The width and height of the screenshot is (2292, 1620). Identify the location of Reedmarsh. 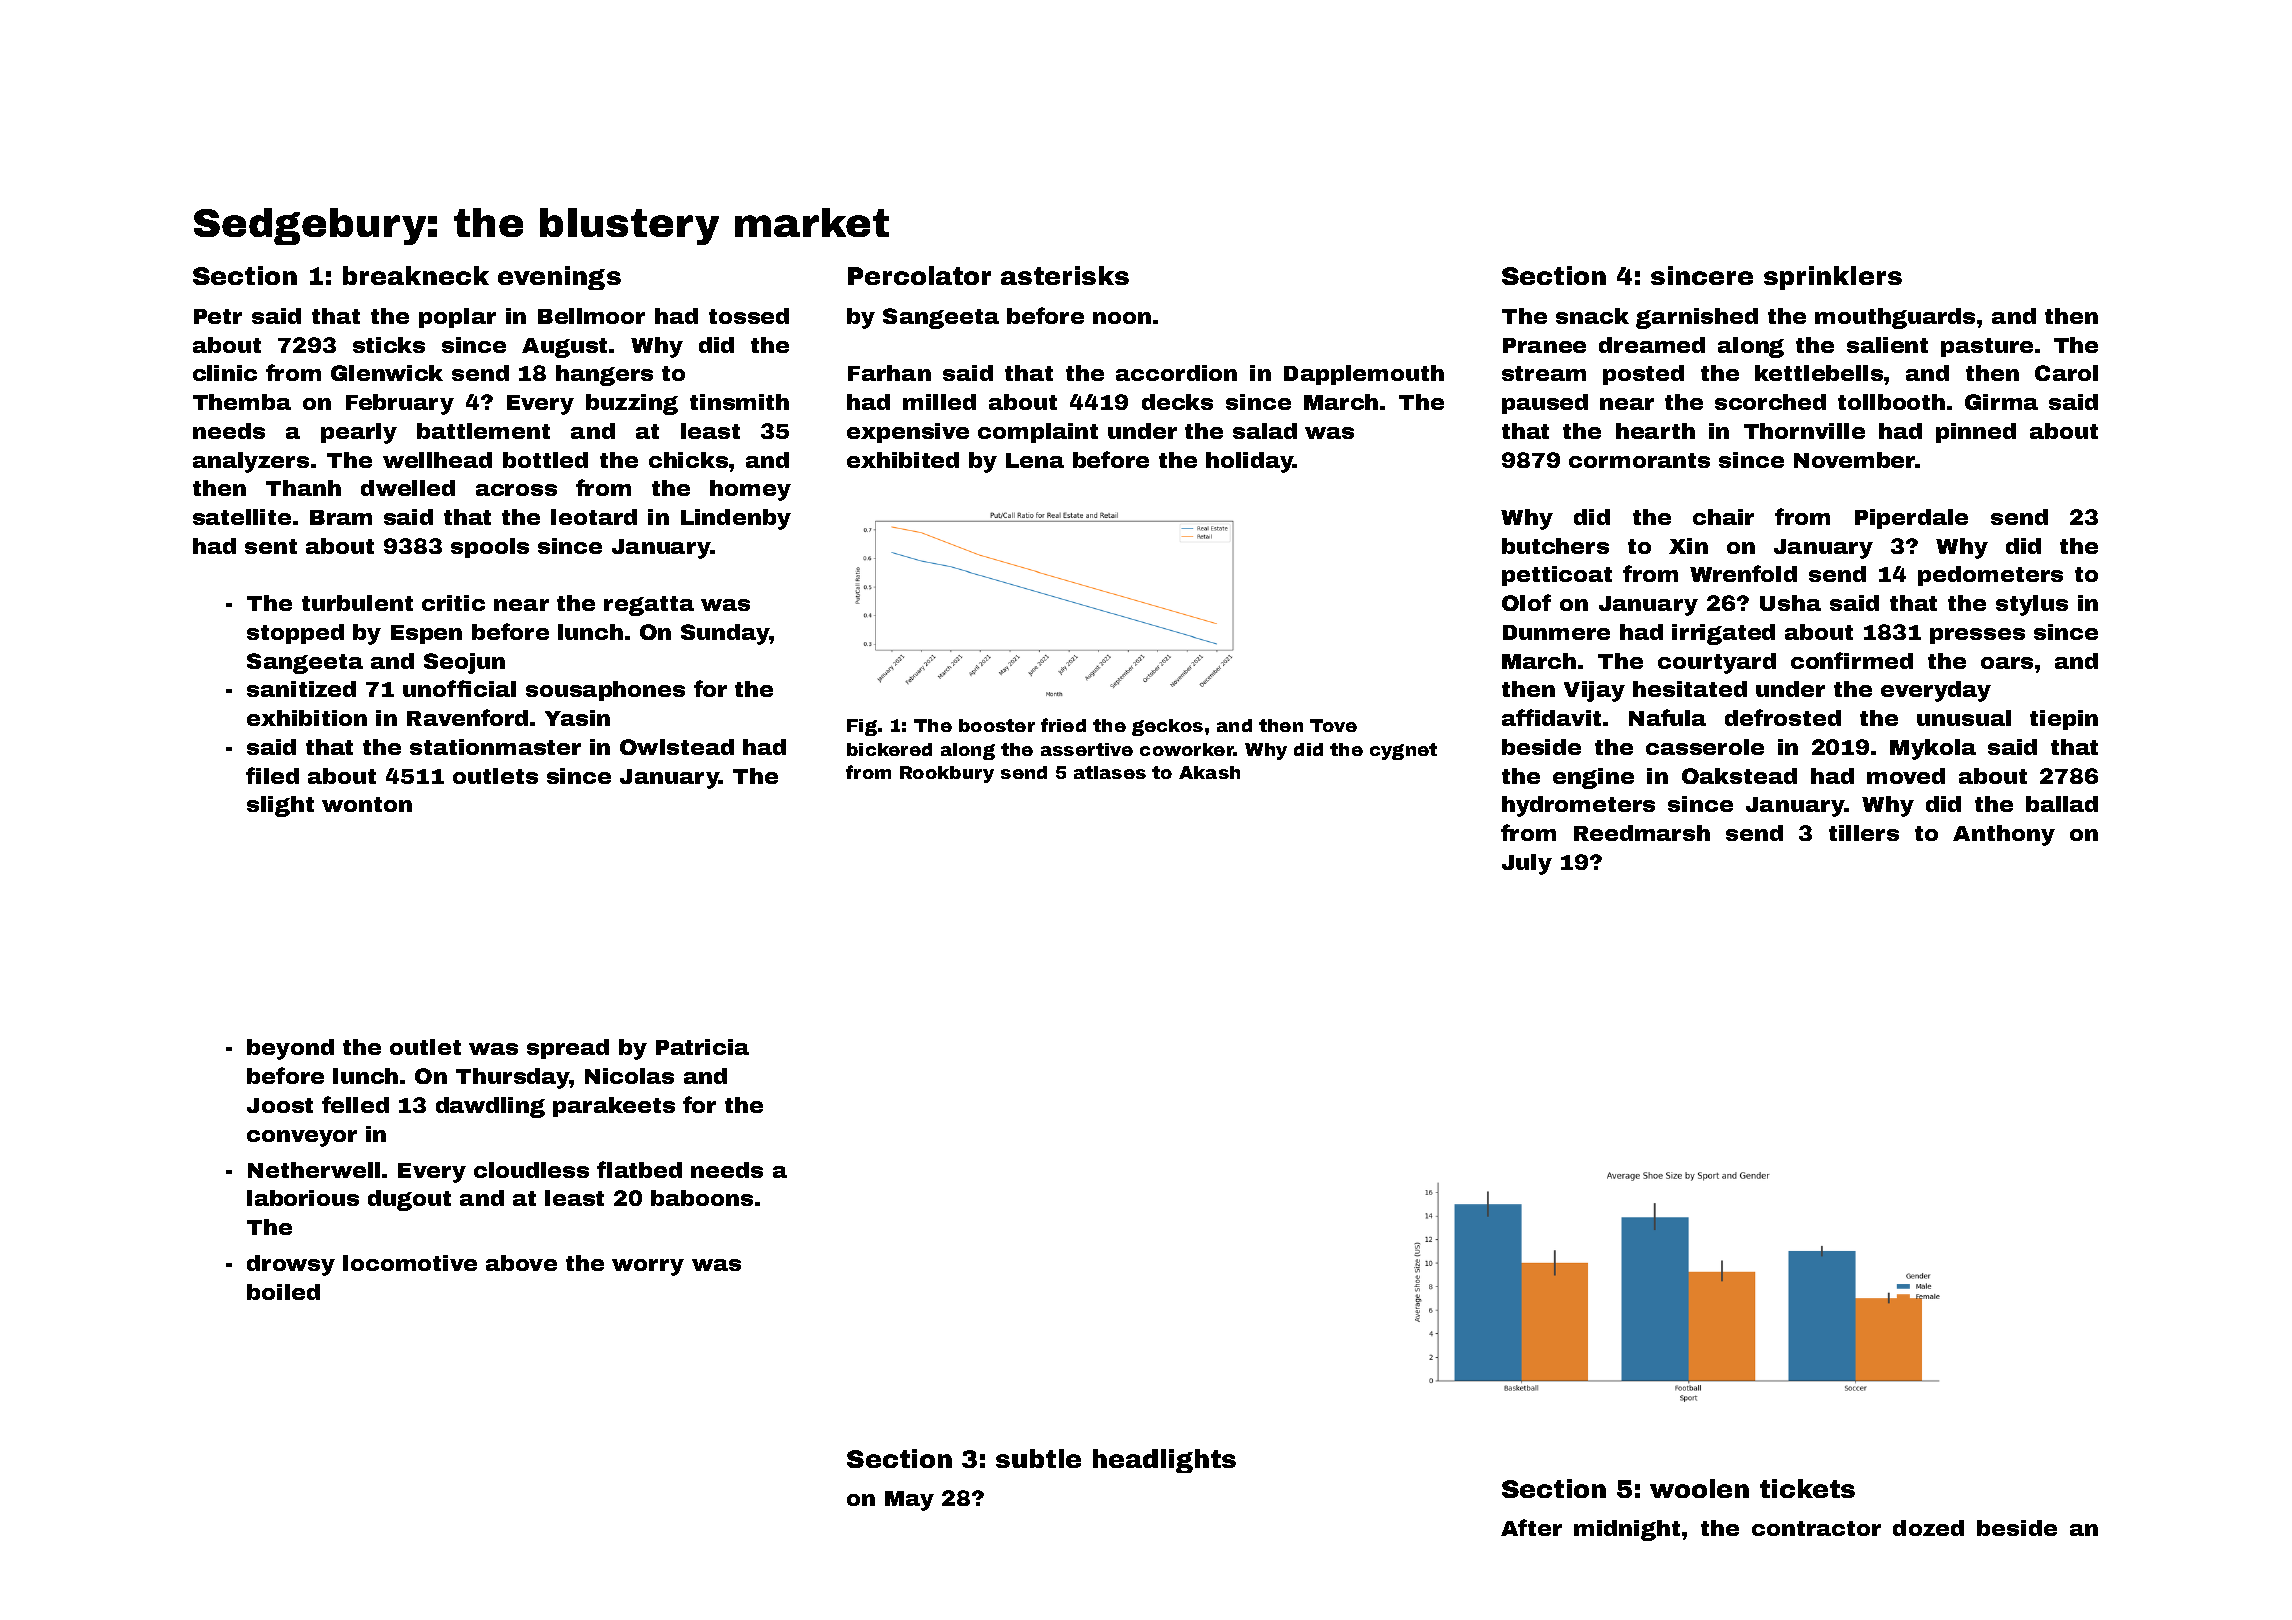
(1642, 833).
